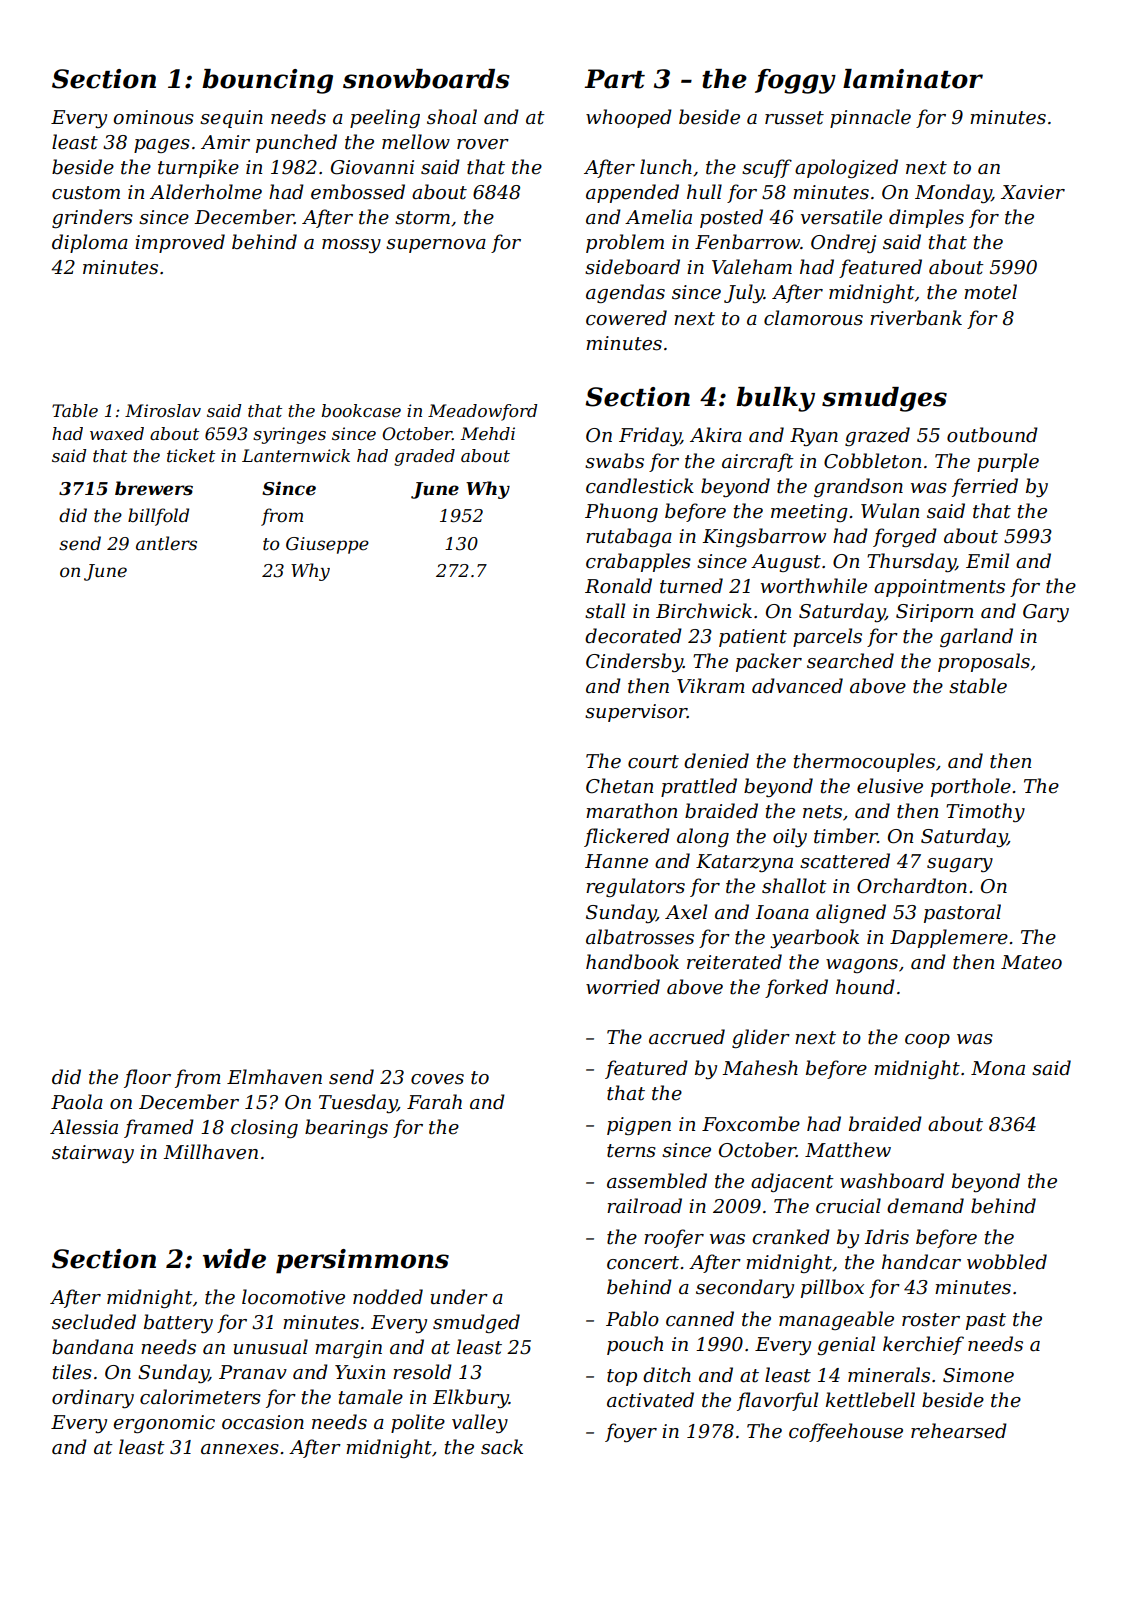 This screenshot has width=1130, height=1598. Describe the element at coordinates (619, 786) in the screenshot. I see `Chetan` at that location.
